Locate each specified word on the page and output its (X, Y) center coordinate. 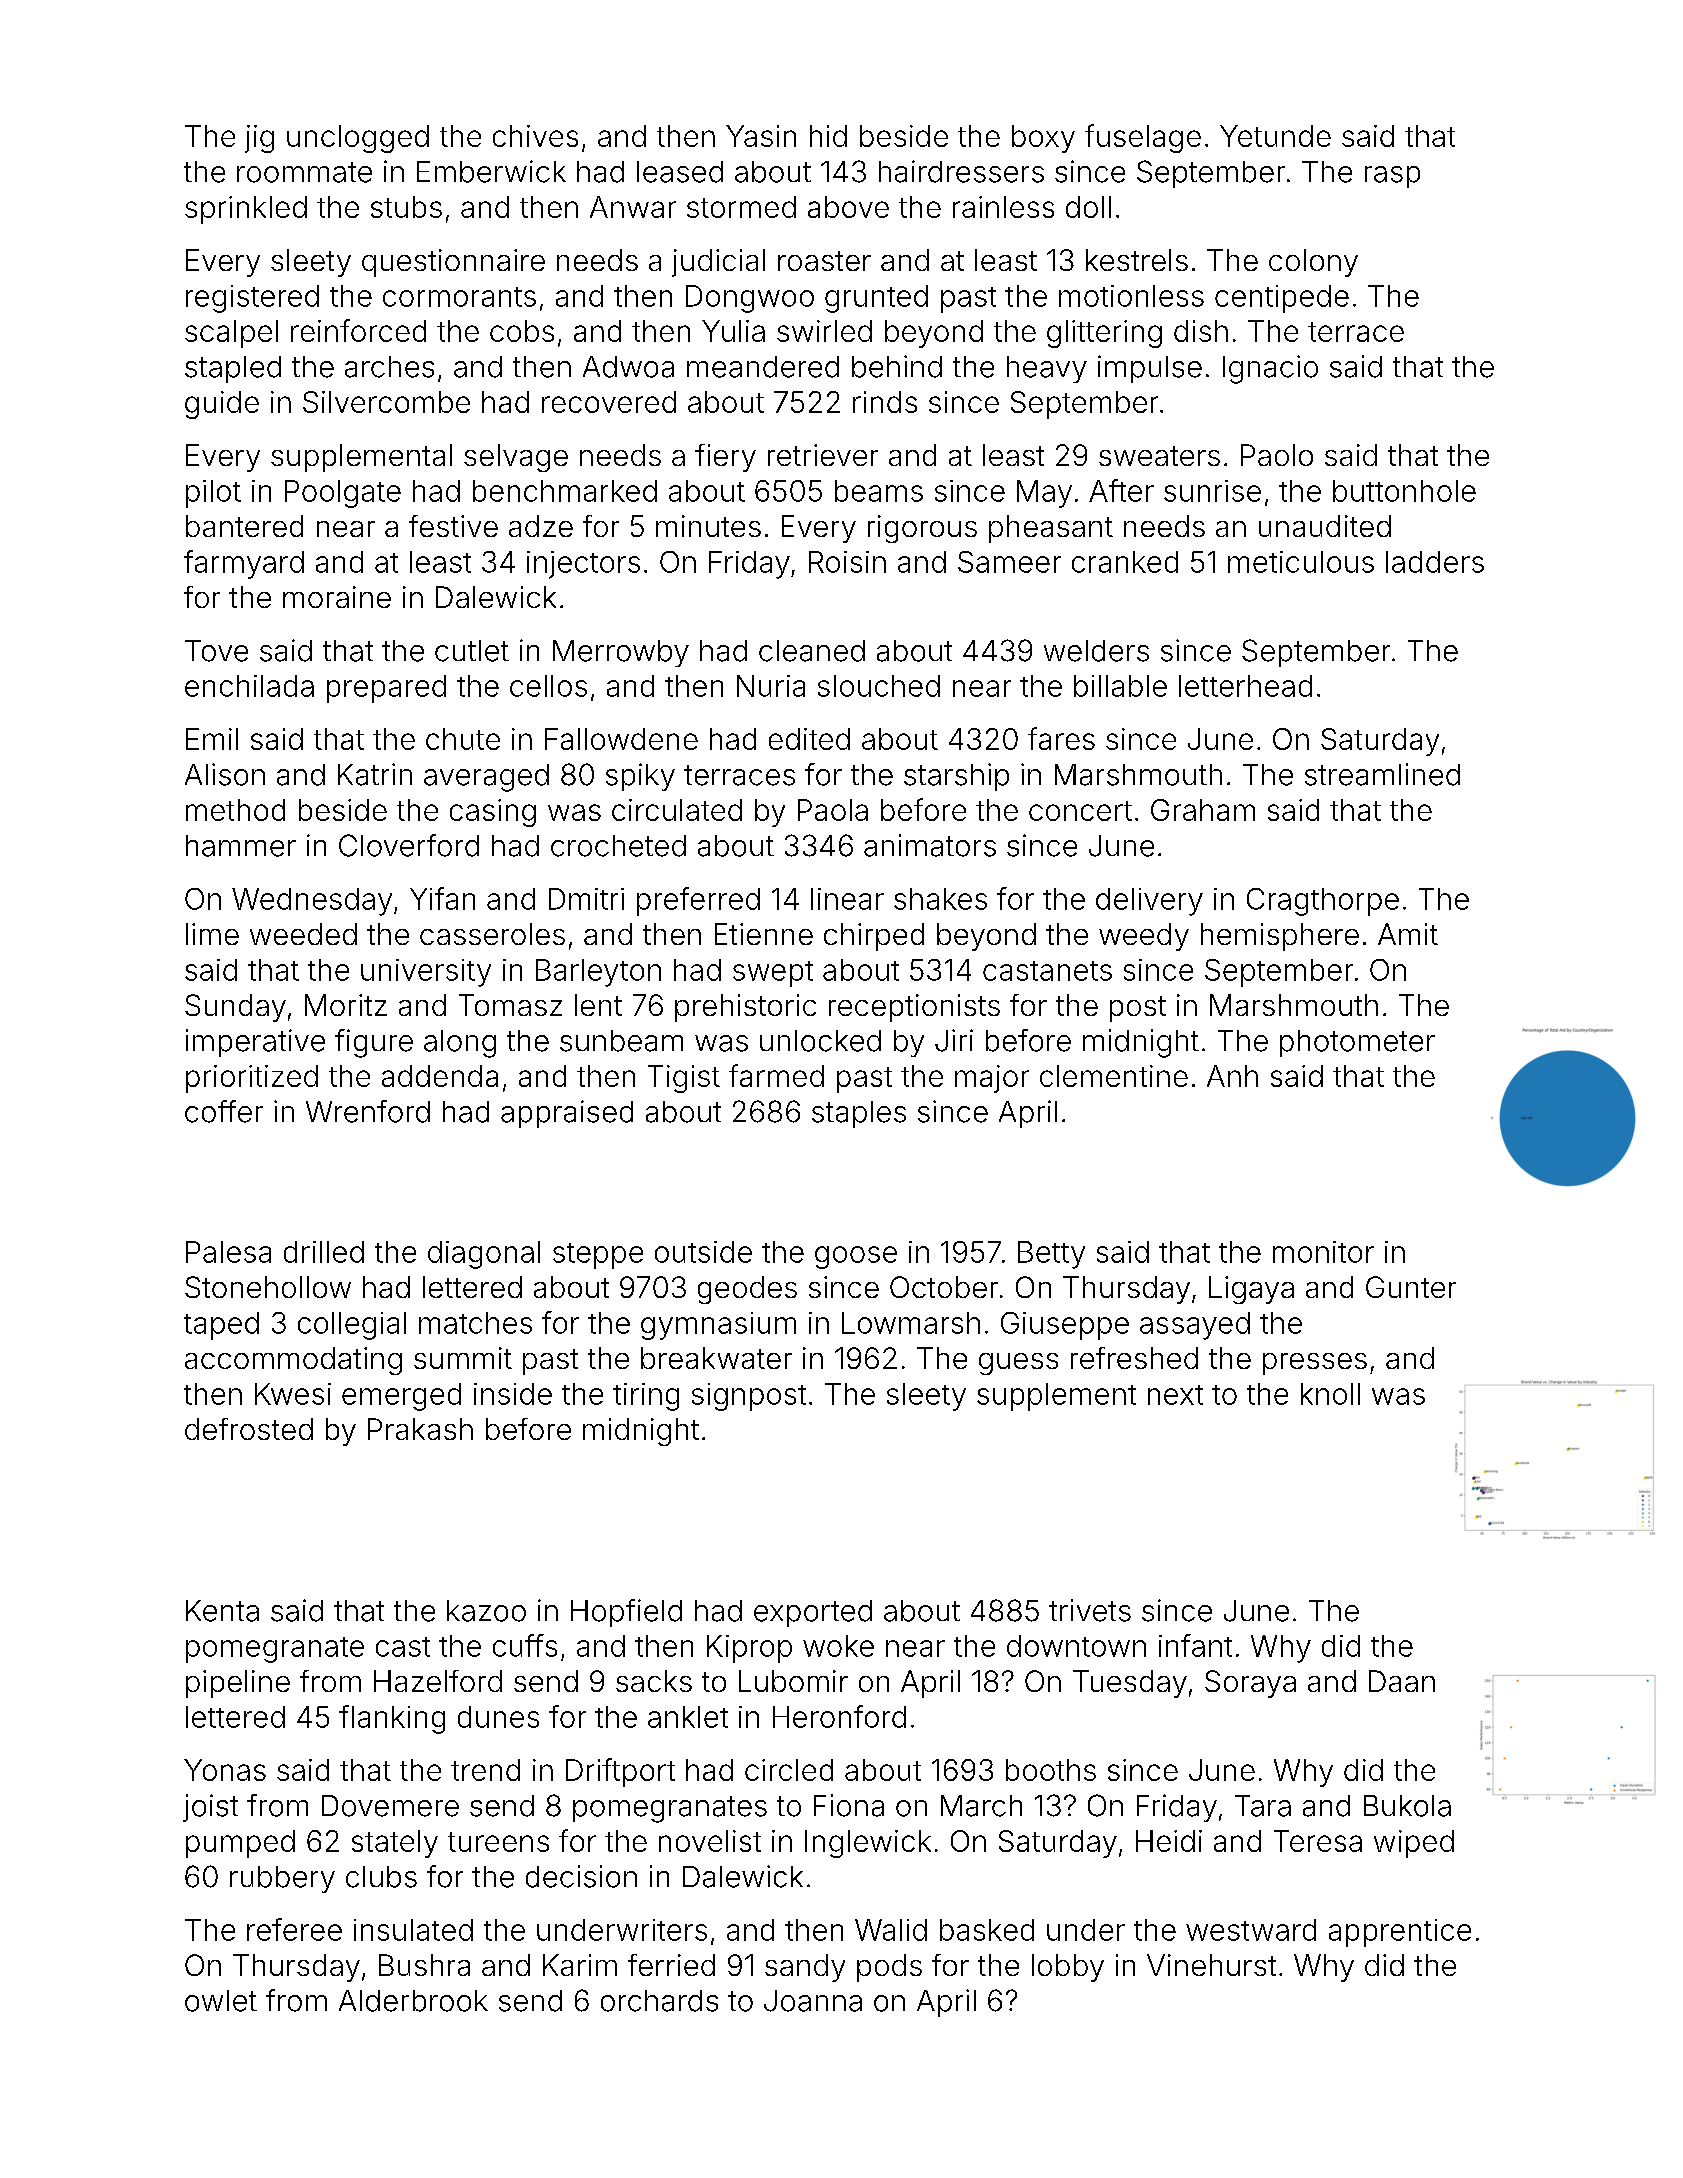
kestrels (1137, 260)
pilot (213, 494)
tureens (498, 1842)
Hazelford (438, 1681)
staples (859, 1114)
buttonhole (1404, 491)
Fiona (849, 1805)
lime (212, 934)
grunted (876, 299)
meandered (763, 367)
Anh (1232, 1076)
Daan (1402, 1681)
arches (389, 367)
